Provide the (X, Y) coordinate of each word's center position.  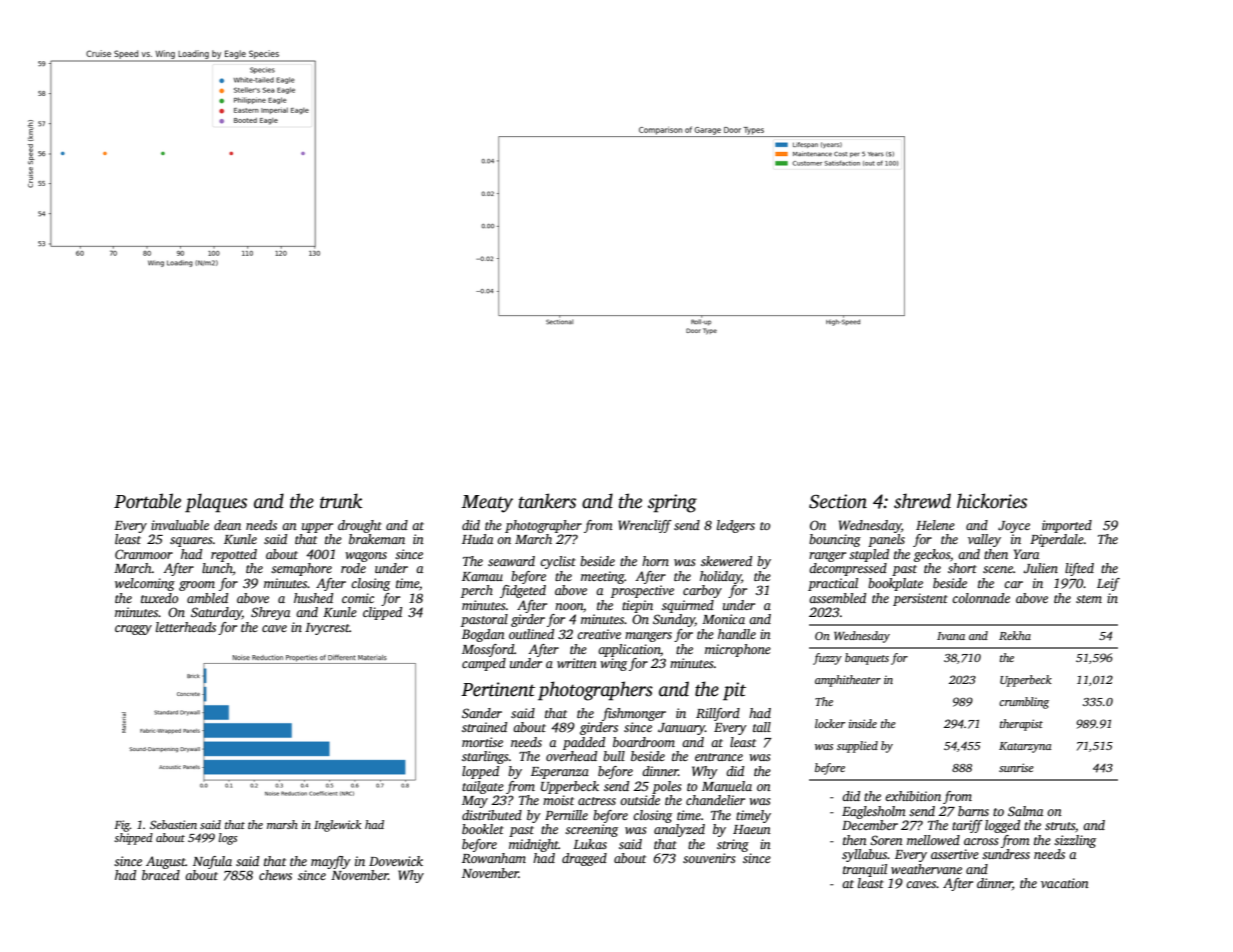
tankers (547, 501)
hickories (992, 501)
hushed (313, 598)
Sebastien (173, 824)
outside (640, 800)
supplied (857, 747)
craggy (133, 630)
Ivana (951, 636)
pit (734, 691)
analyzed (679, 830)
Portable (147, 501)
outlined (531, 634)
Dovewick (396, 861)
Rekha (1015, 635)
